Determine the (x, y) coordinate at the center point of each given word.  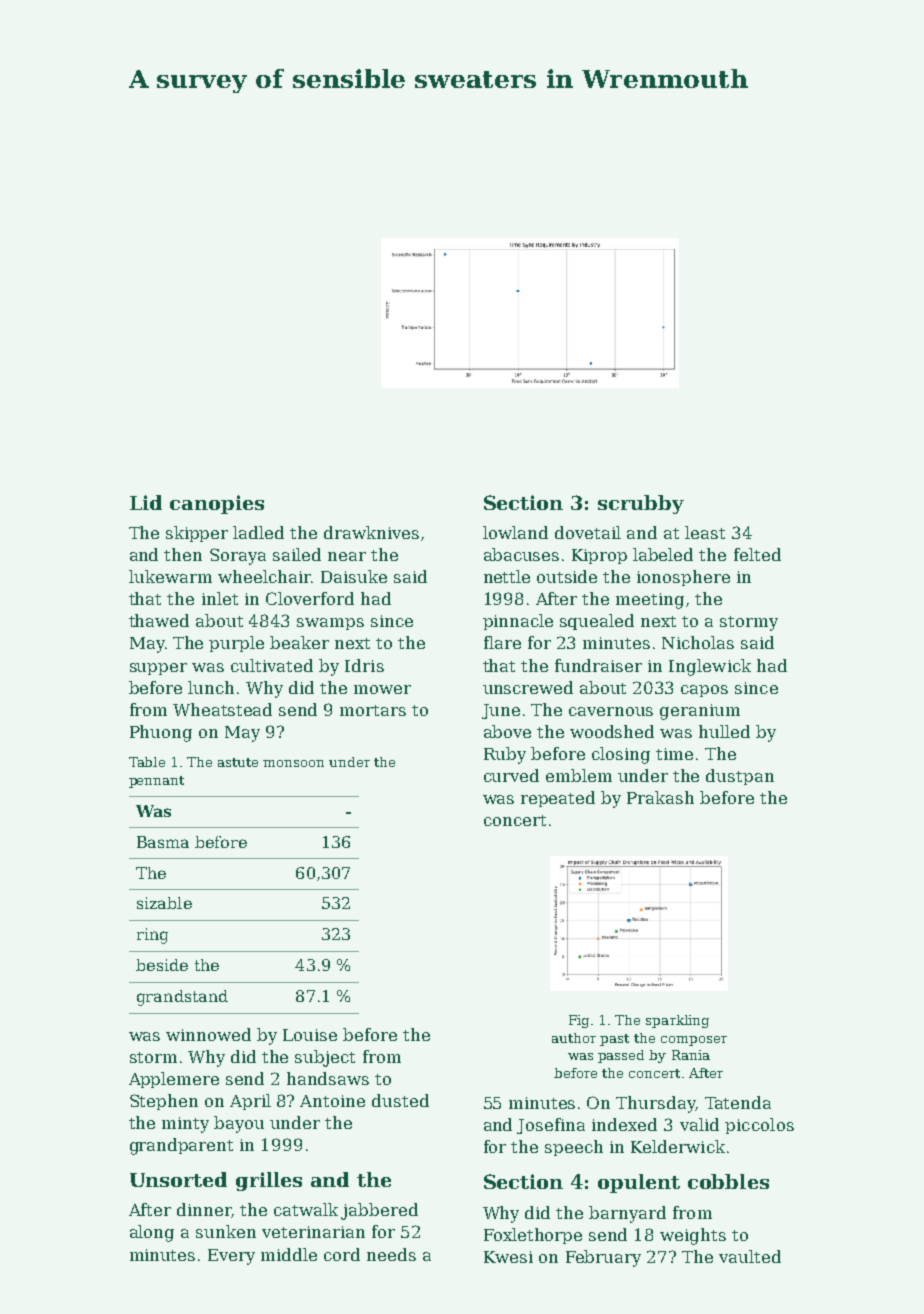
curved (511, 775)
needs (391, 1254)
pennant (156, 782)
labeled (663, 554)
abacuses (521, 554)
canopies (217, 504)
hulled (724, 731)
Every (231, 1257)
